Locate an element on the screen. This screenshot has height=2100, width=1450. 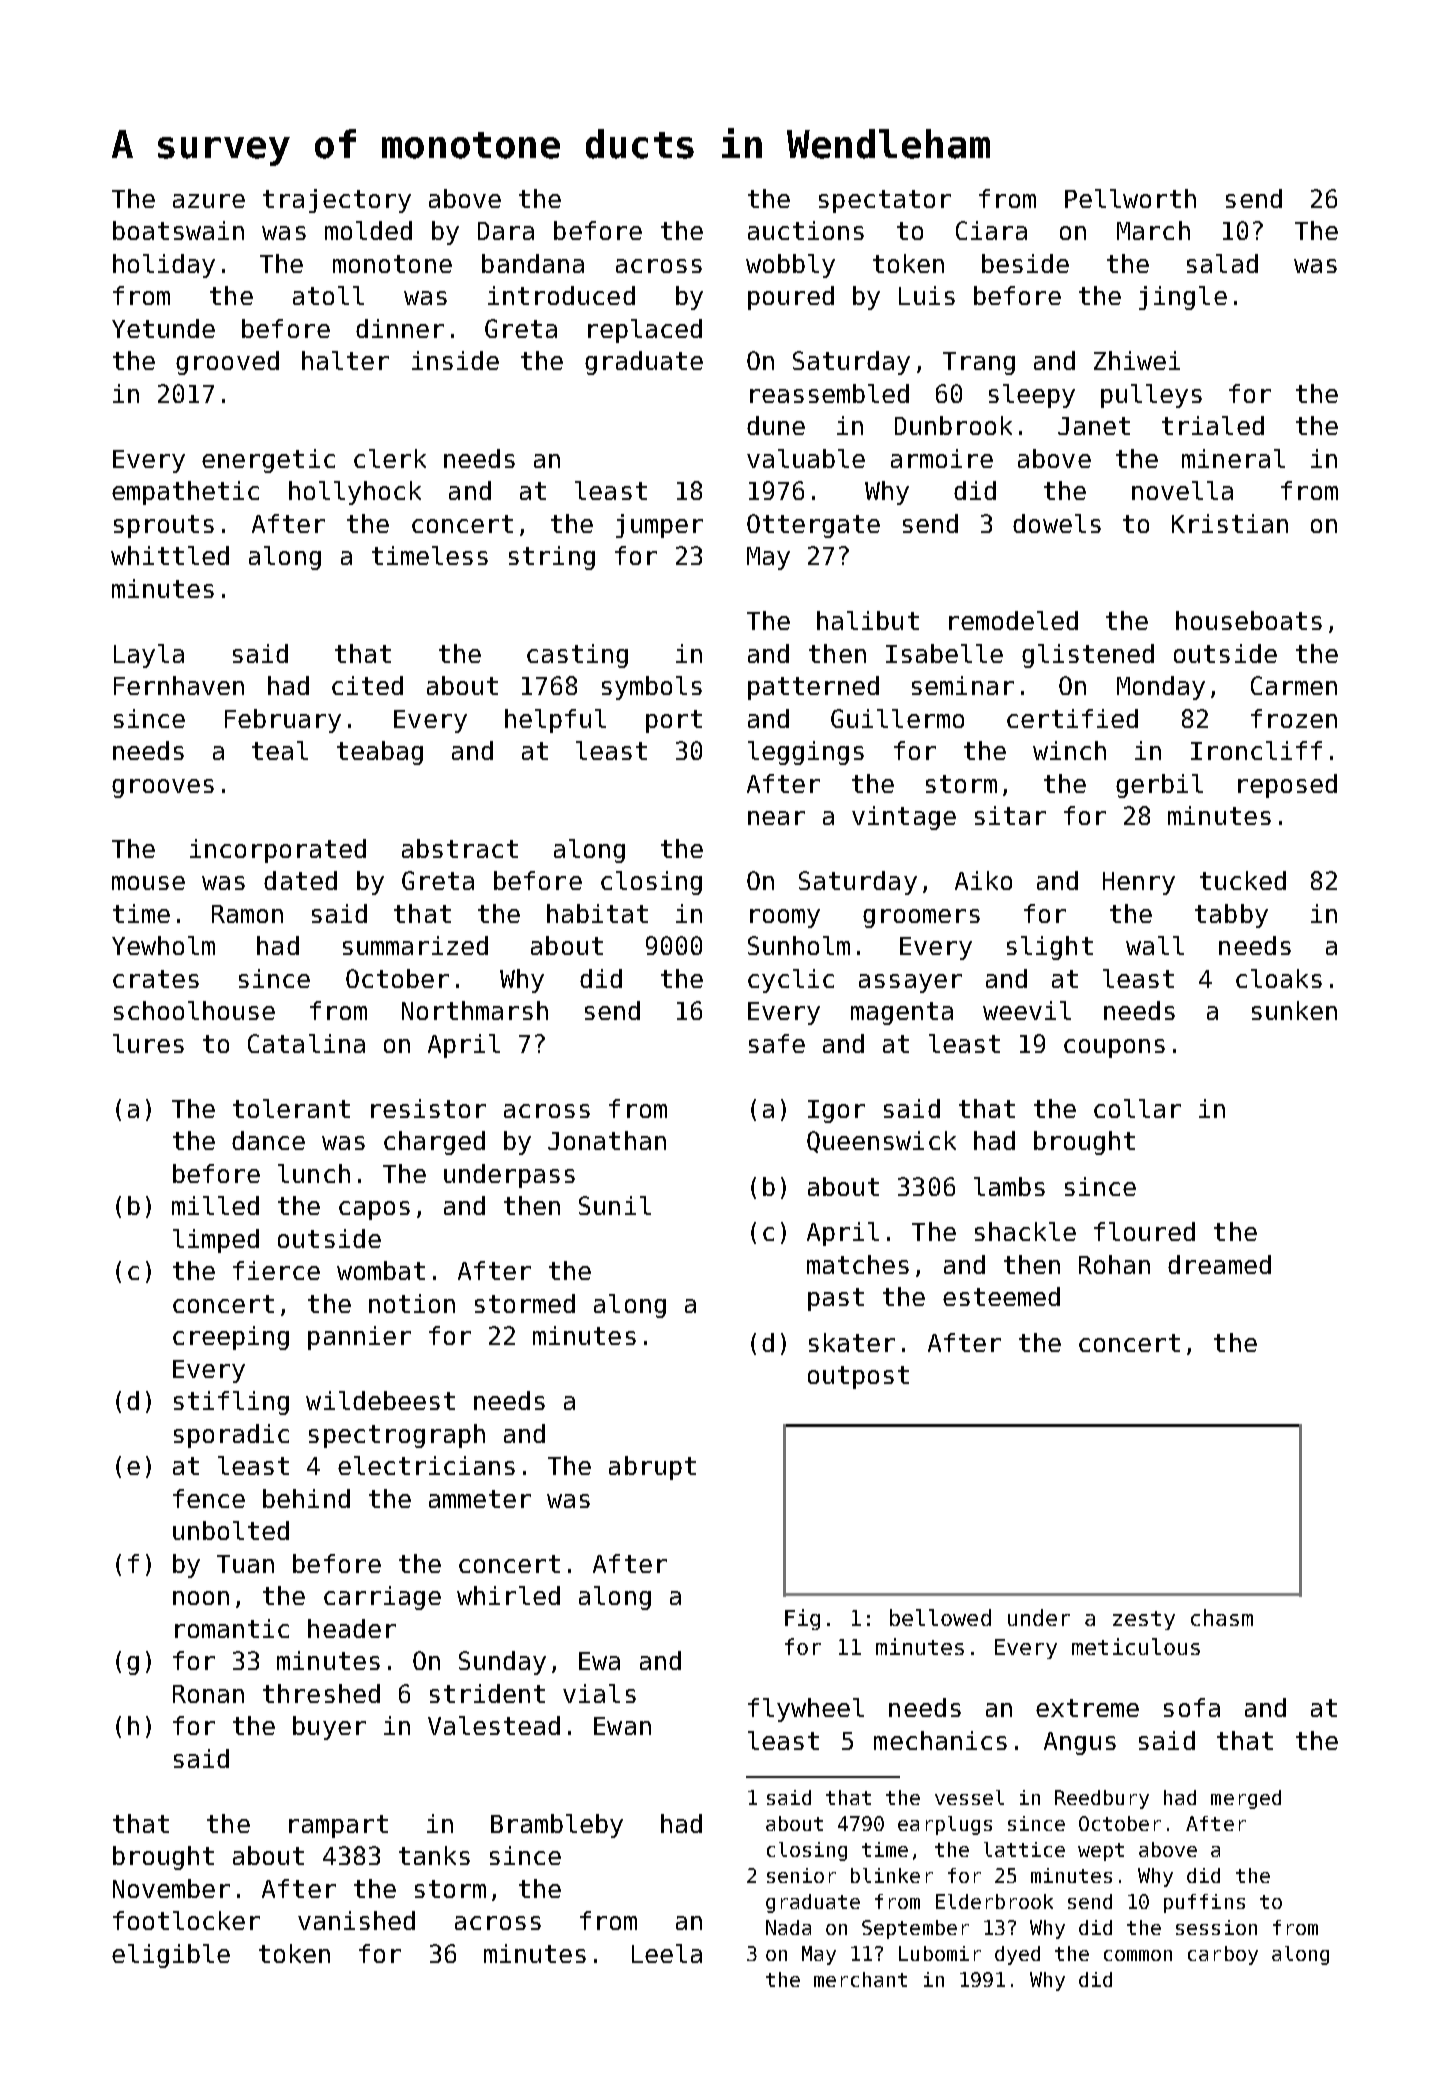
reposed is located at coordinates (1287, 786).
